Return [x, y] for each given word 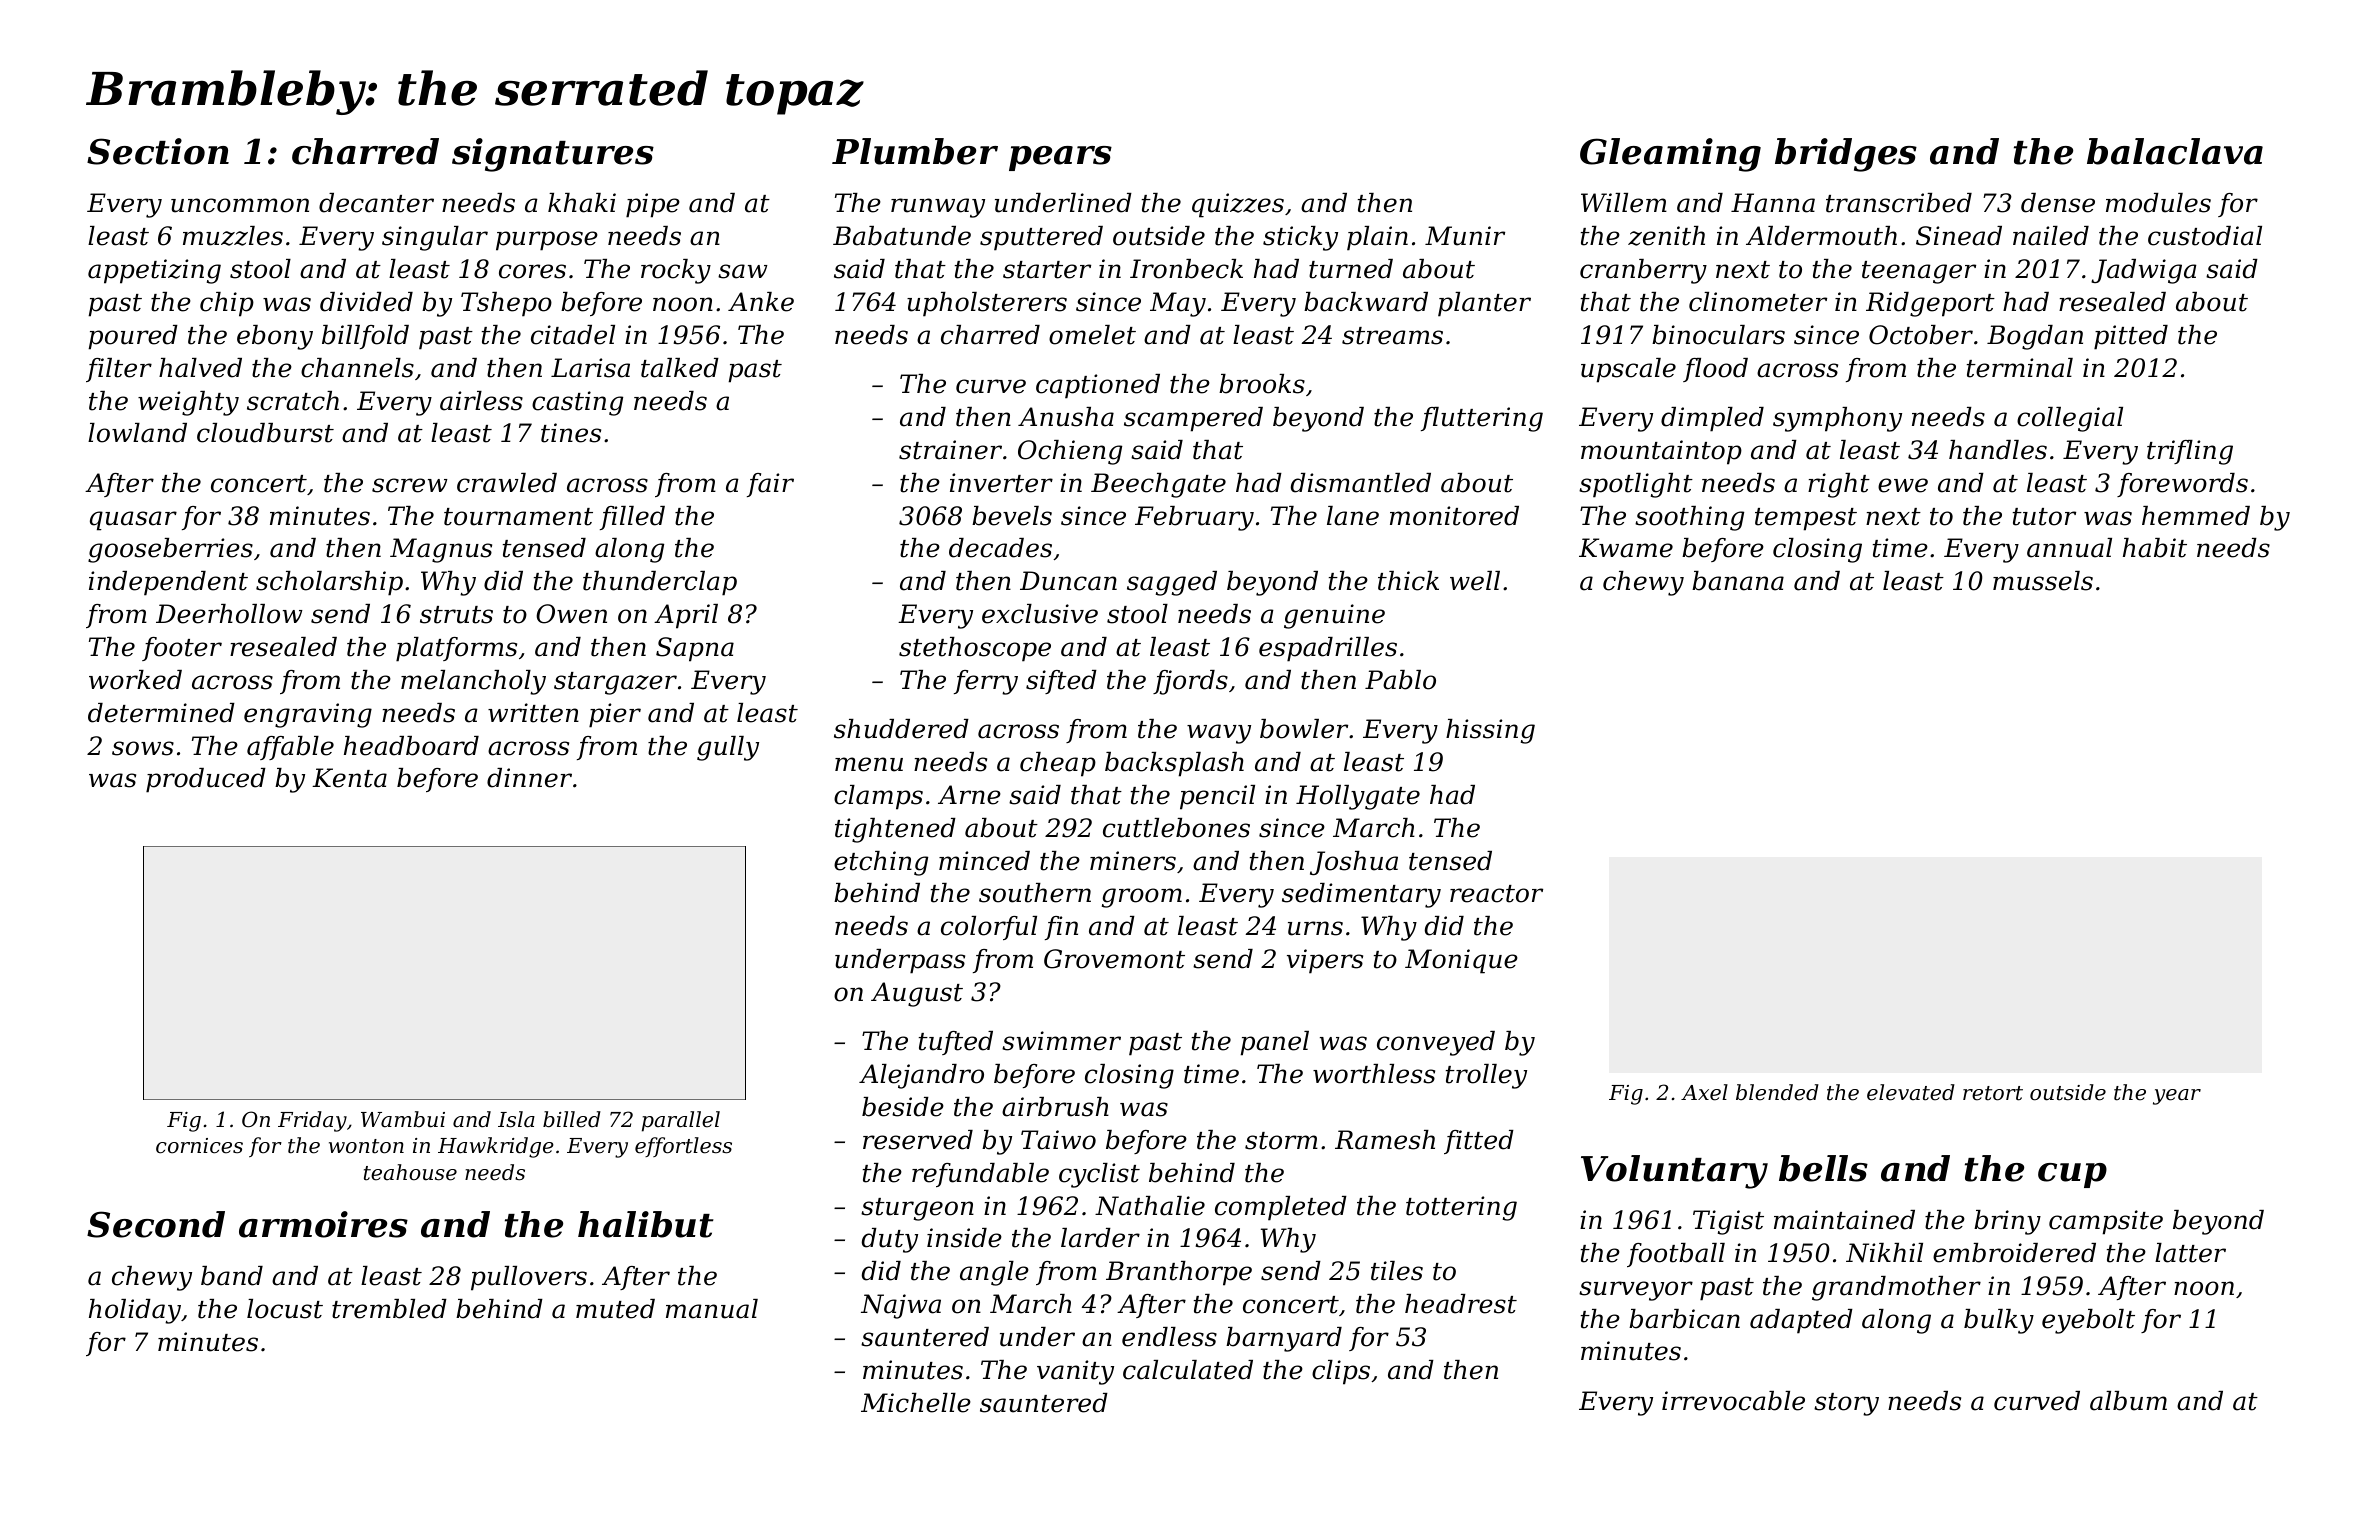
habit [2155, 548]
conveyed [1436, 1043]
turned [1351, 269]
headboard [411, 746]
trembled [389, 1309]
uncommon [240, 205]
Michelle [916, 1403]
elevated [1911, 1092]
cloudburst [265, 433]
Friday [312, 1121]
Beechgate [1158, 485]
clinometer [1758, 302]
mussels [2043, 581]
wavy [1219, 734]
